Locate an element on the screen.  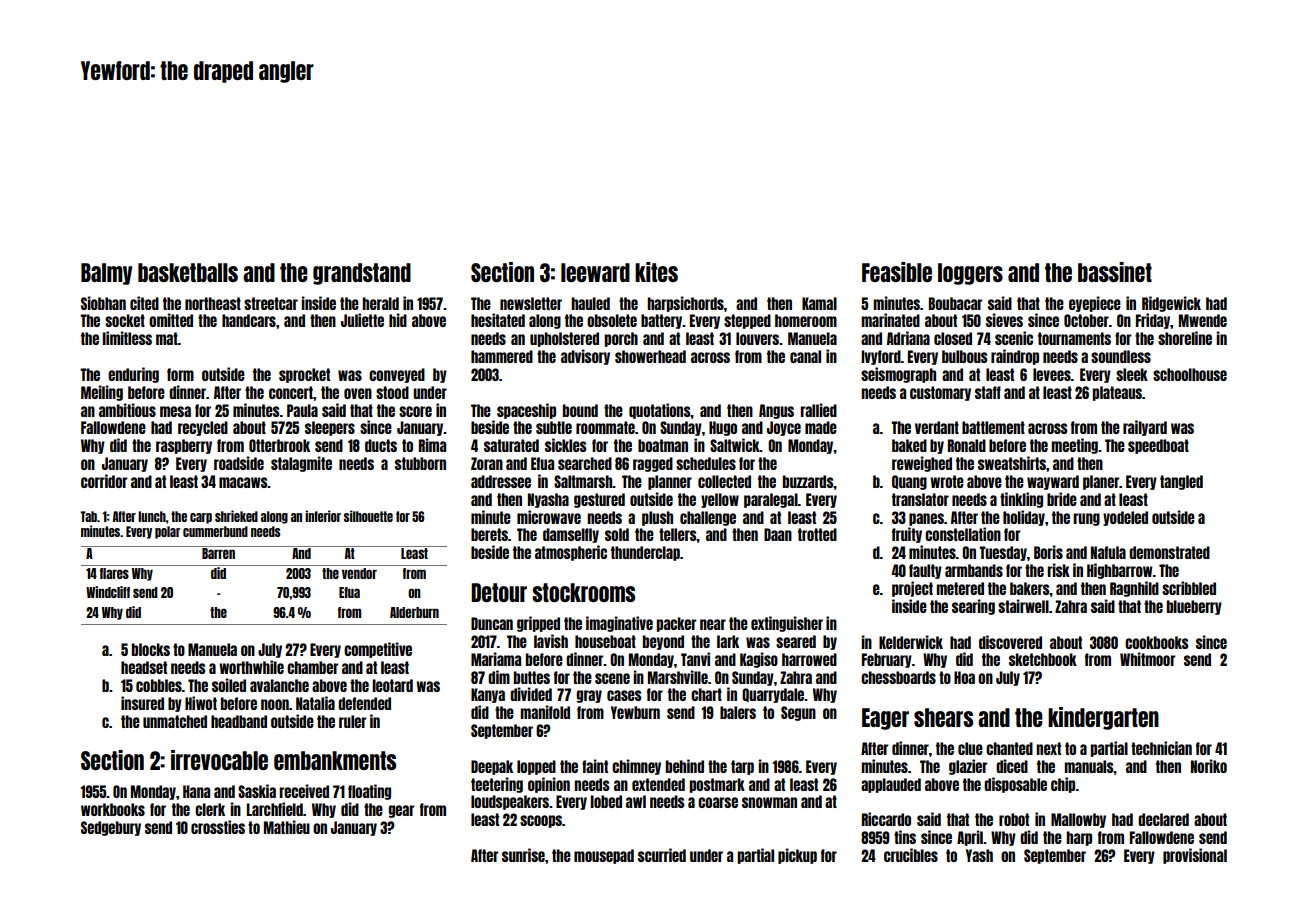
Ridgewick is located at coordinates (1171, 304).
